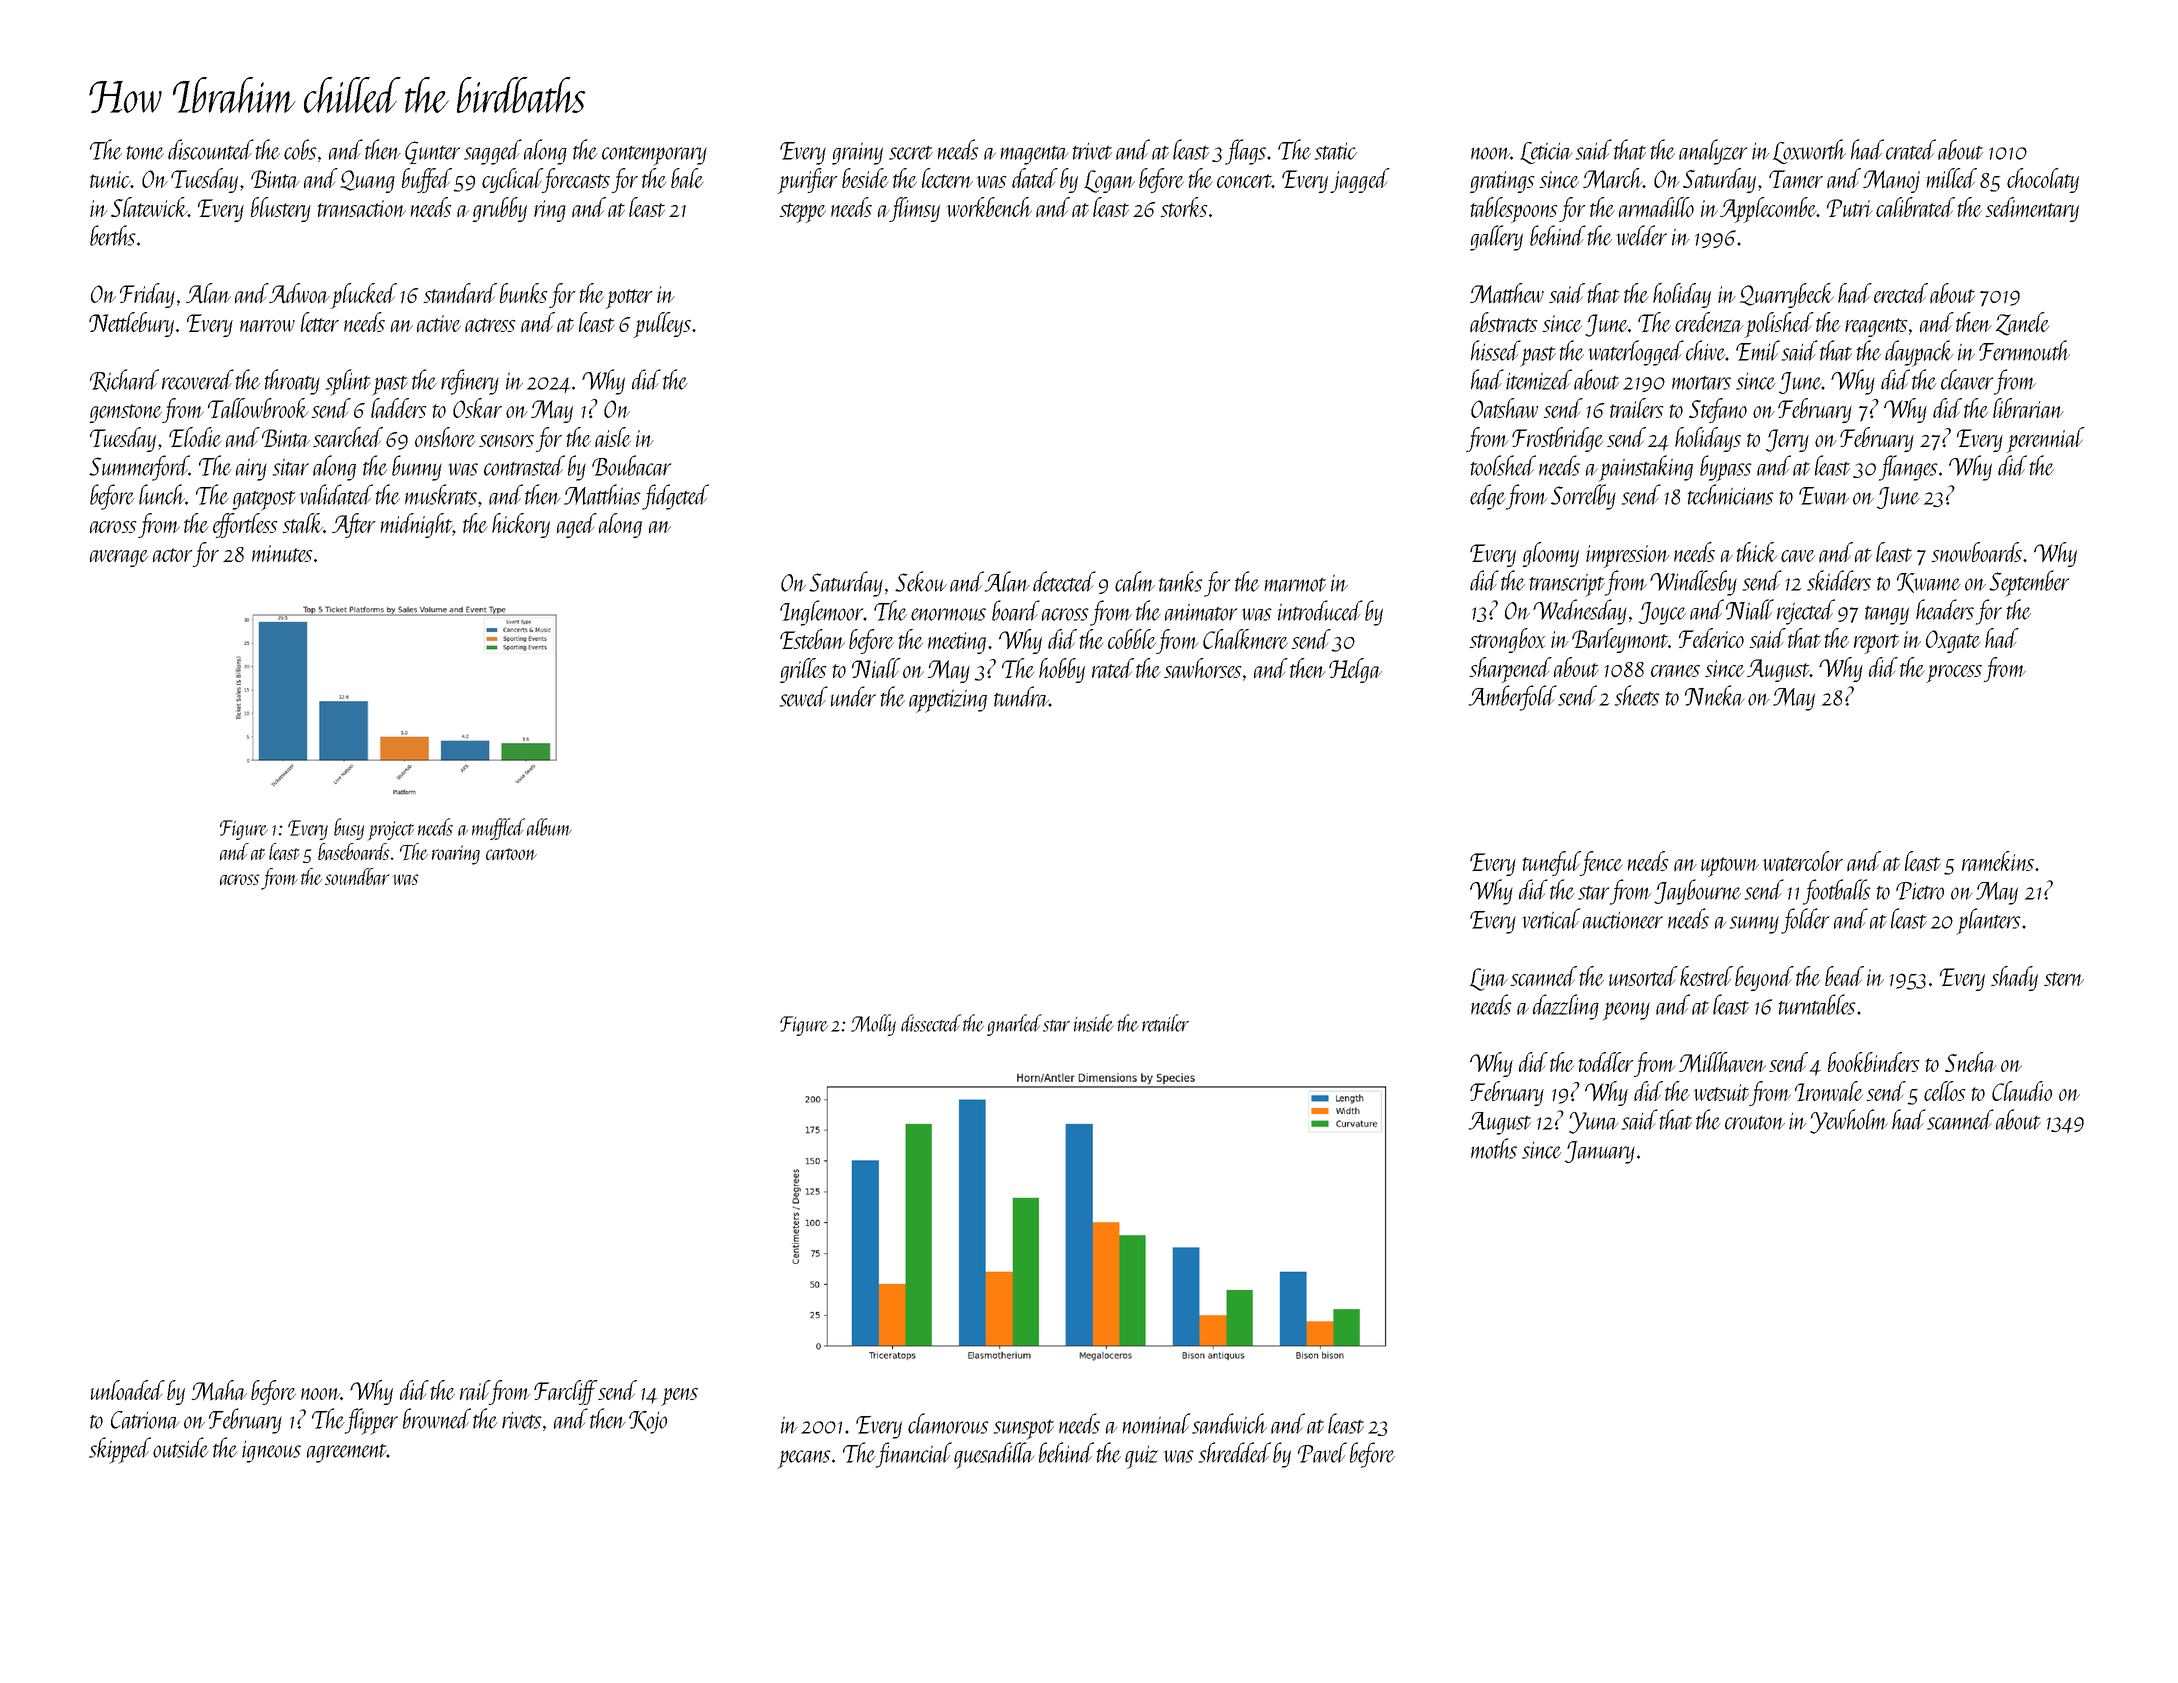 The width and height of the document is (2178, 1683). Describe the element at coordinates (822, 613) in the document. I see `Inglemoor` at that location.
